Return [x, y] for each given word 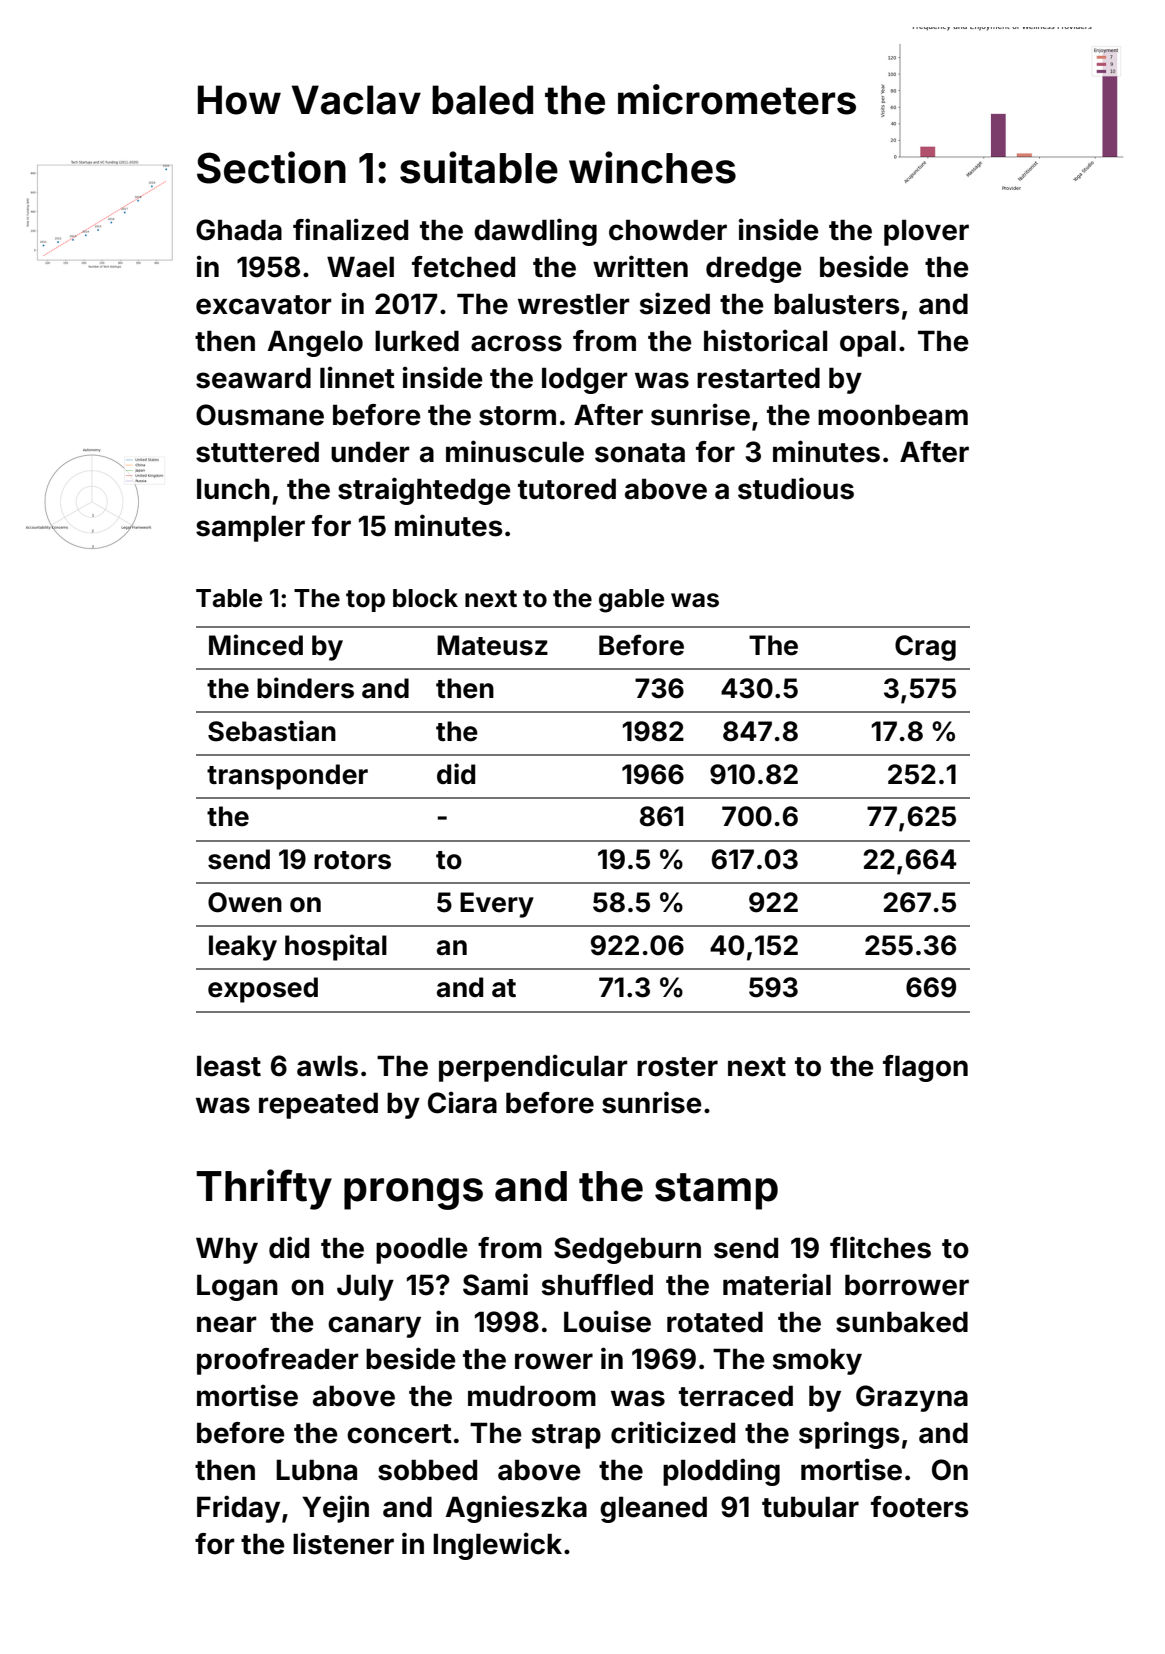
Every [497, 905]
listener [343, 1543]
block [425, 598]
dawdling [535, 232]
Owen [245, 902]
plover [926, 232]
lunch [233, 489]
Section [271, 167]
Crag [925, 648]
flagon [925, 1068]
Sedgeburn [627, 1250]
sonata [640, 453]
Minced [256, 645]
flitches [880, 1247]
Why [227, 1250]
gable [631, 601]
